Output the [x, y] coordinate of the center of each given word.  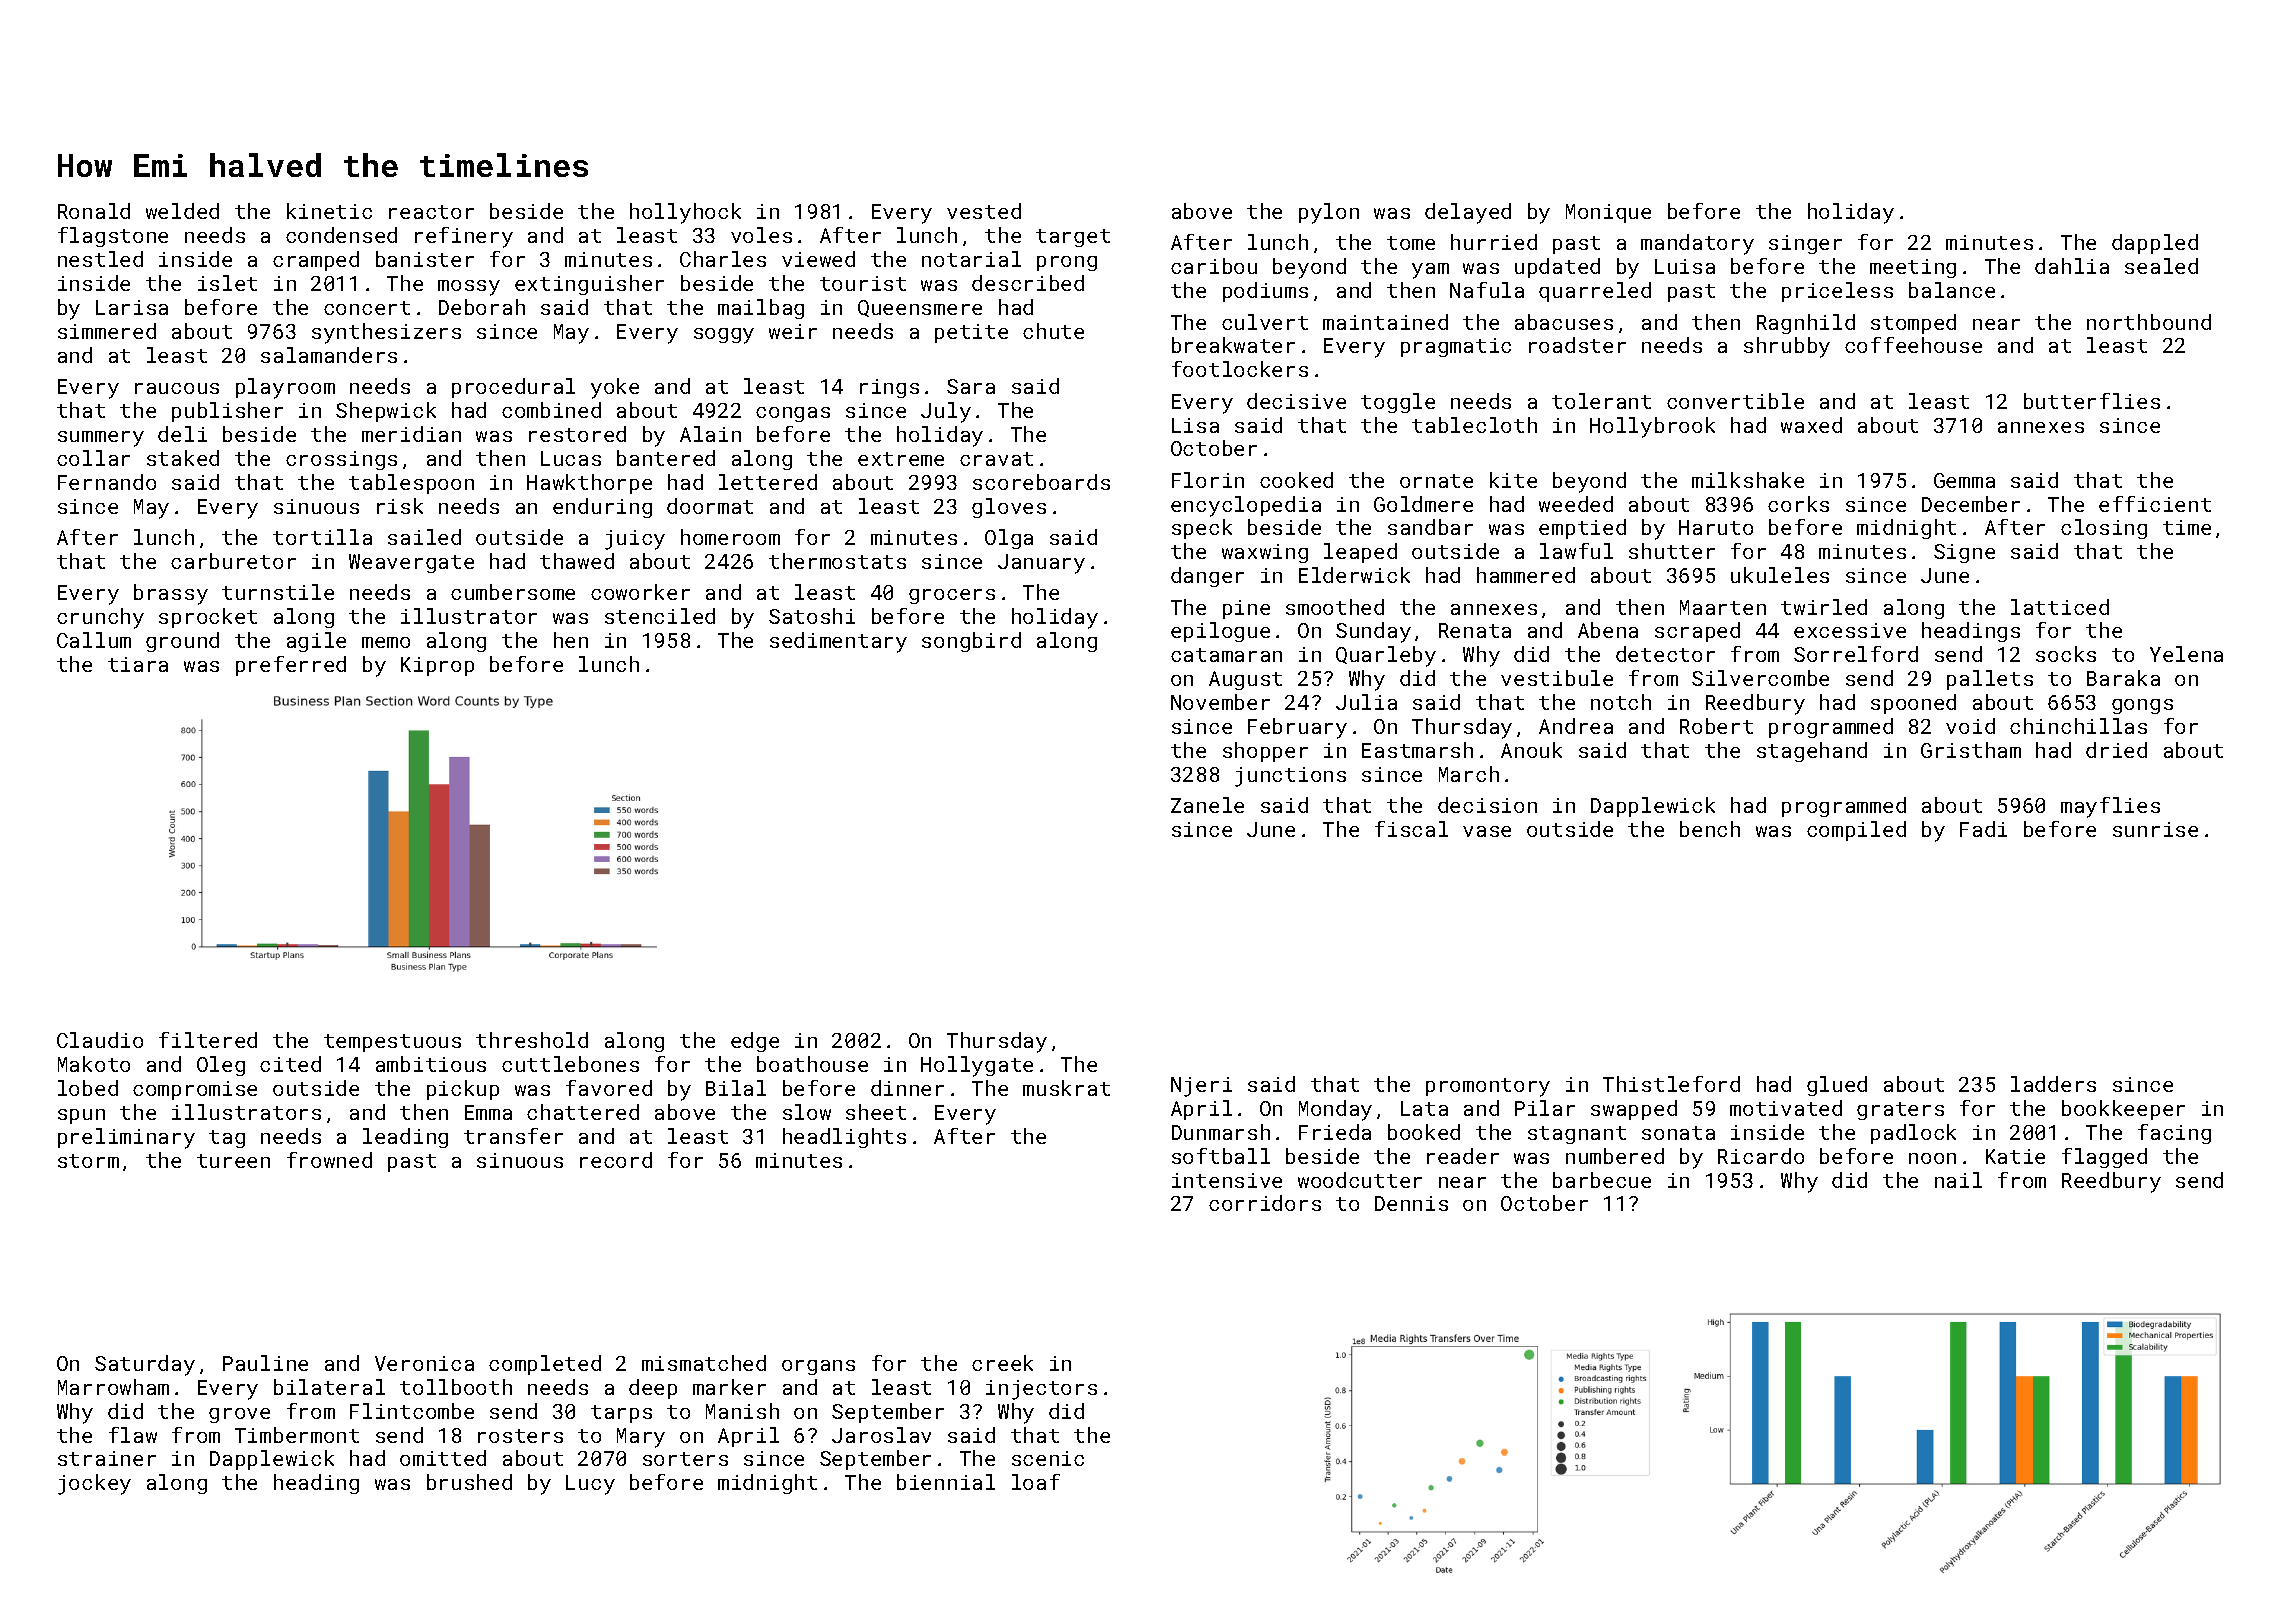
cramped [316, 261]
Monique [1608, 213]
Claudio [100, 1040]
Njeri [1201, 1087]
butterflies [2092, 401]
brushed [469, 1482]
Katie [2015, 1156]
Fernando [107, 482]
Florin [1208, 480]
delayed [1468, 213]
